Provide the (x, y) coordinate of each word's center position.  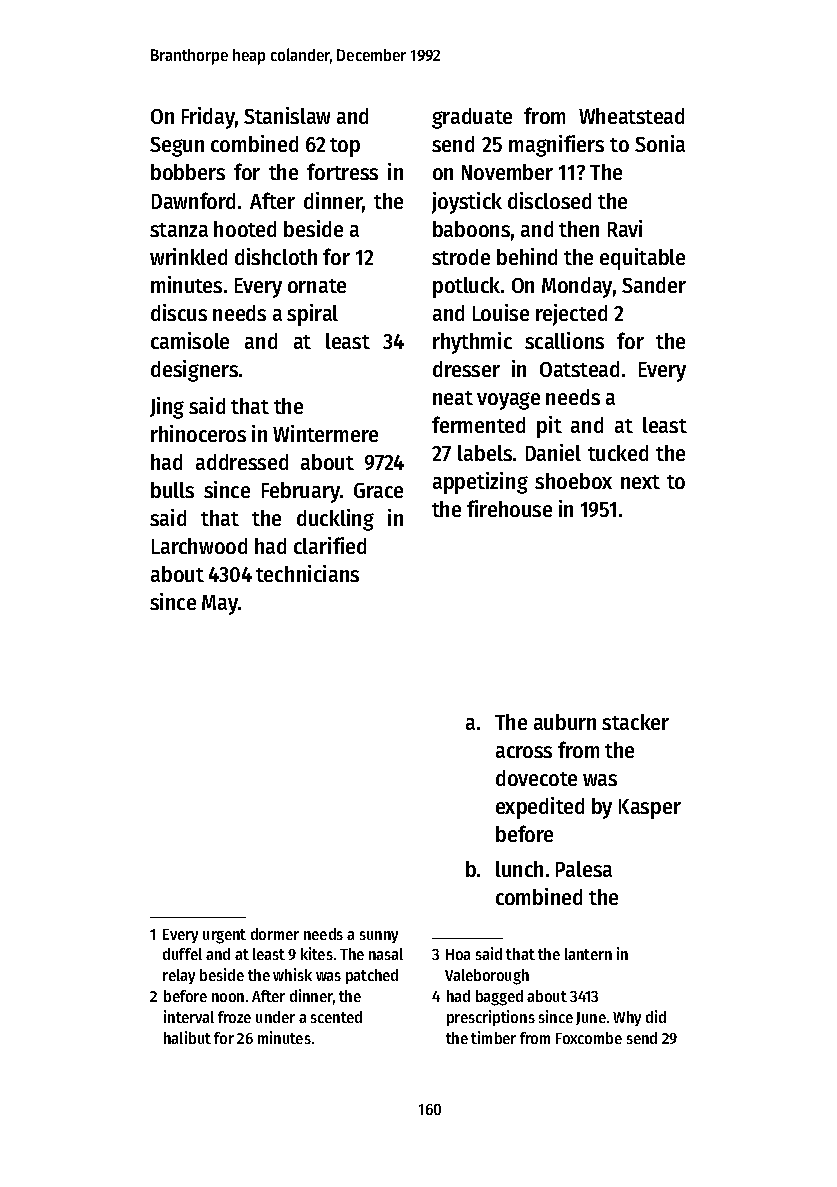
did (656, 1016)
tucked (618, 453)
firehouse (509, 508)
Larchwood (199, 546)
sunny (379, 937)
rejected (571, 315)
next (640, 482)
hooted (245, 229)
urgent (224, 936)
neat (453, 398)
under (275, 1017)
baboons (471, 229)
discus (179, 312)
